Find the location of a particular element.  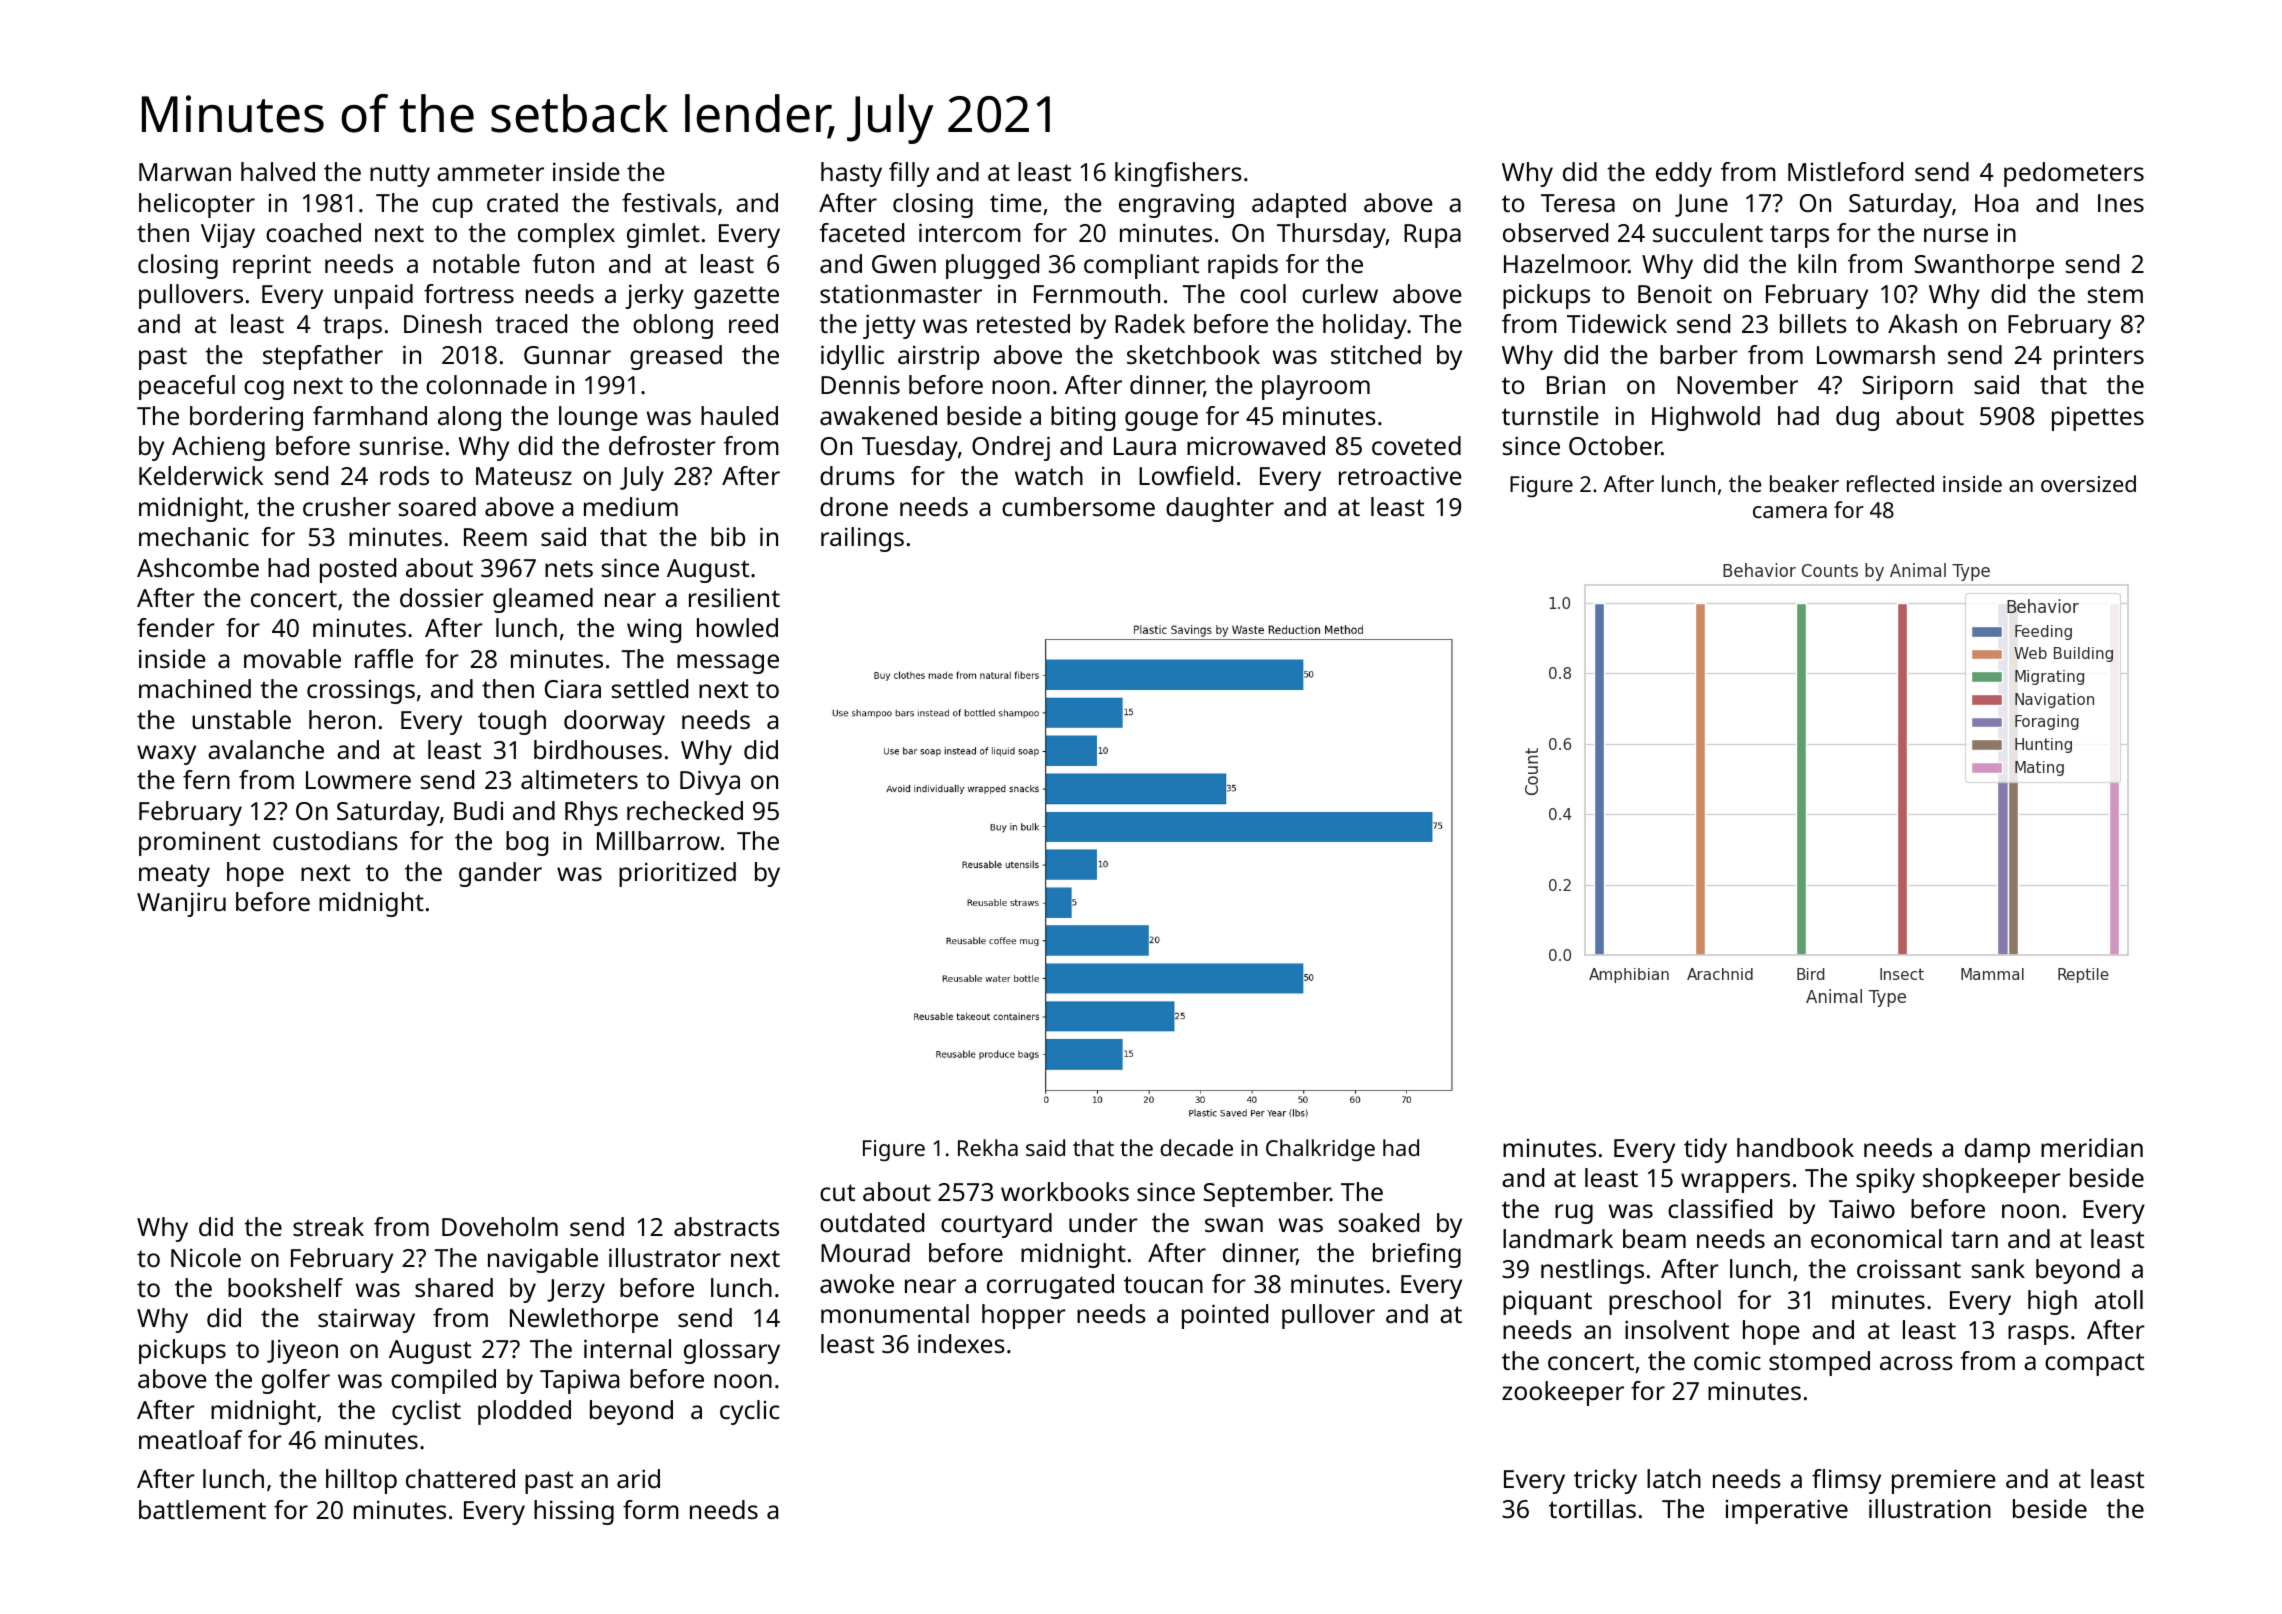

camera is located at coordinates (1790, 512).
